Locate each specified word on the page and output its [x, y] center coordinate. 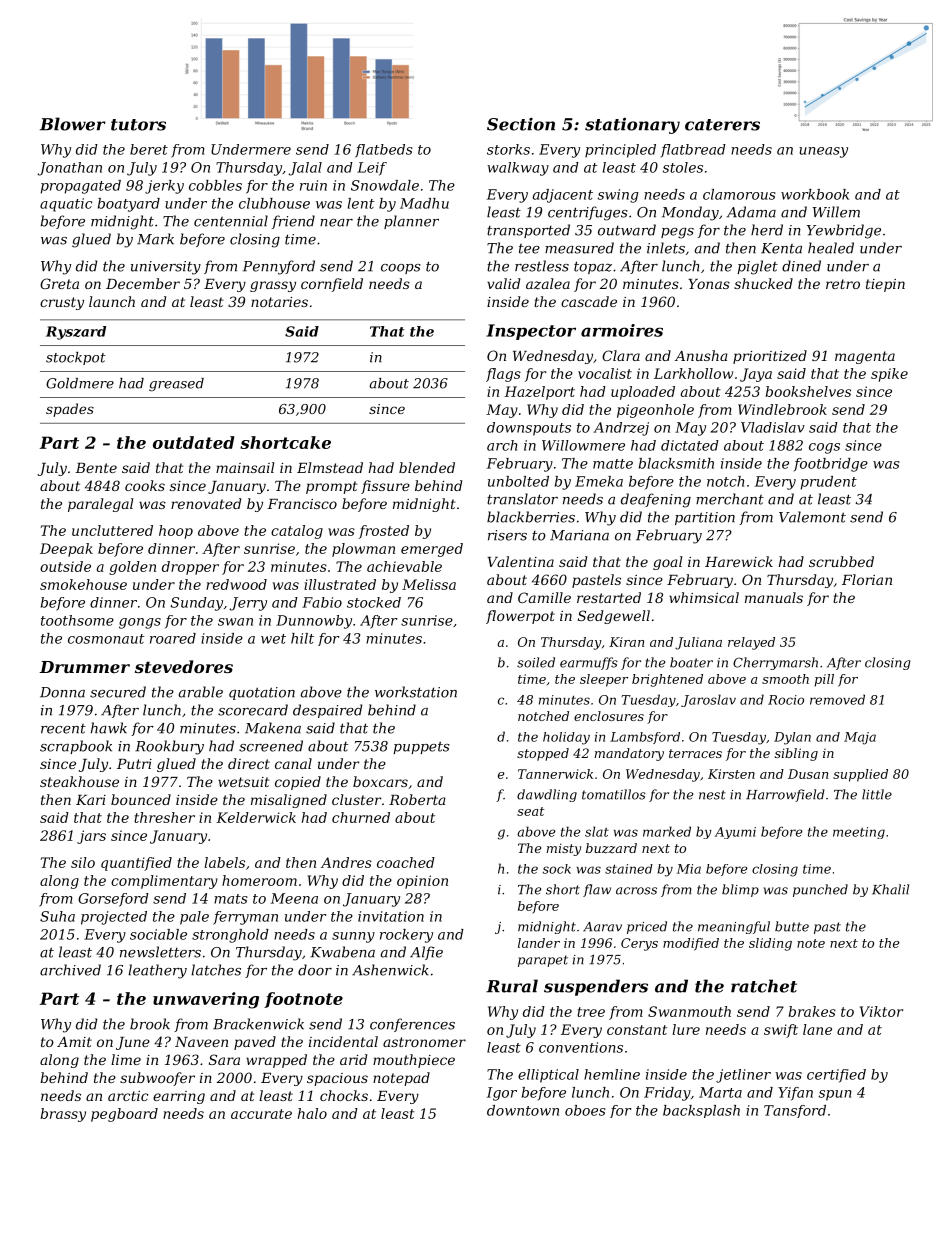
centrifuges [588, 213]
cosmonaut [106, 639]
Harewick [739, 561]
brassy [63, 1115]
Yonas [709, 284]
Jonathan [69, 169]
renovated [206, 503]
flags [503, 375]
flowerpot [520, 617]
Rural [512, 986]
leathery [157, 971]
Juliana [698, 643]
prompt [331, 487]
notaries [279, 302]
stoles [683, 167]
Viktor [881, 1011]
